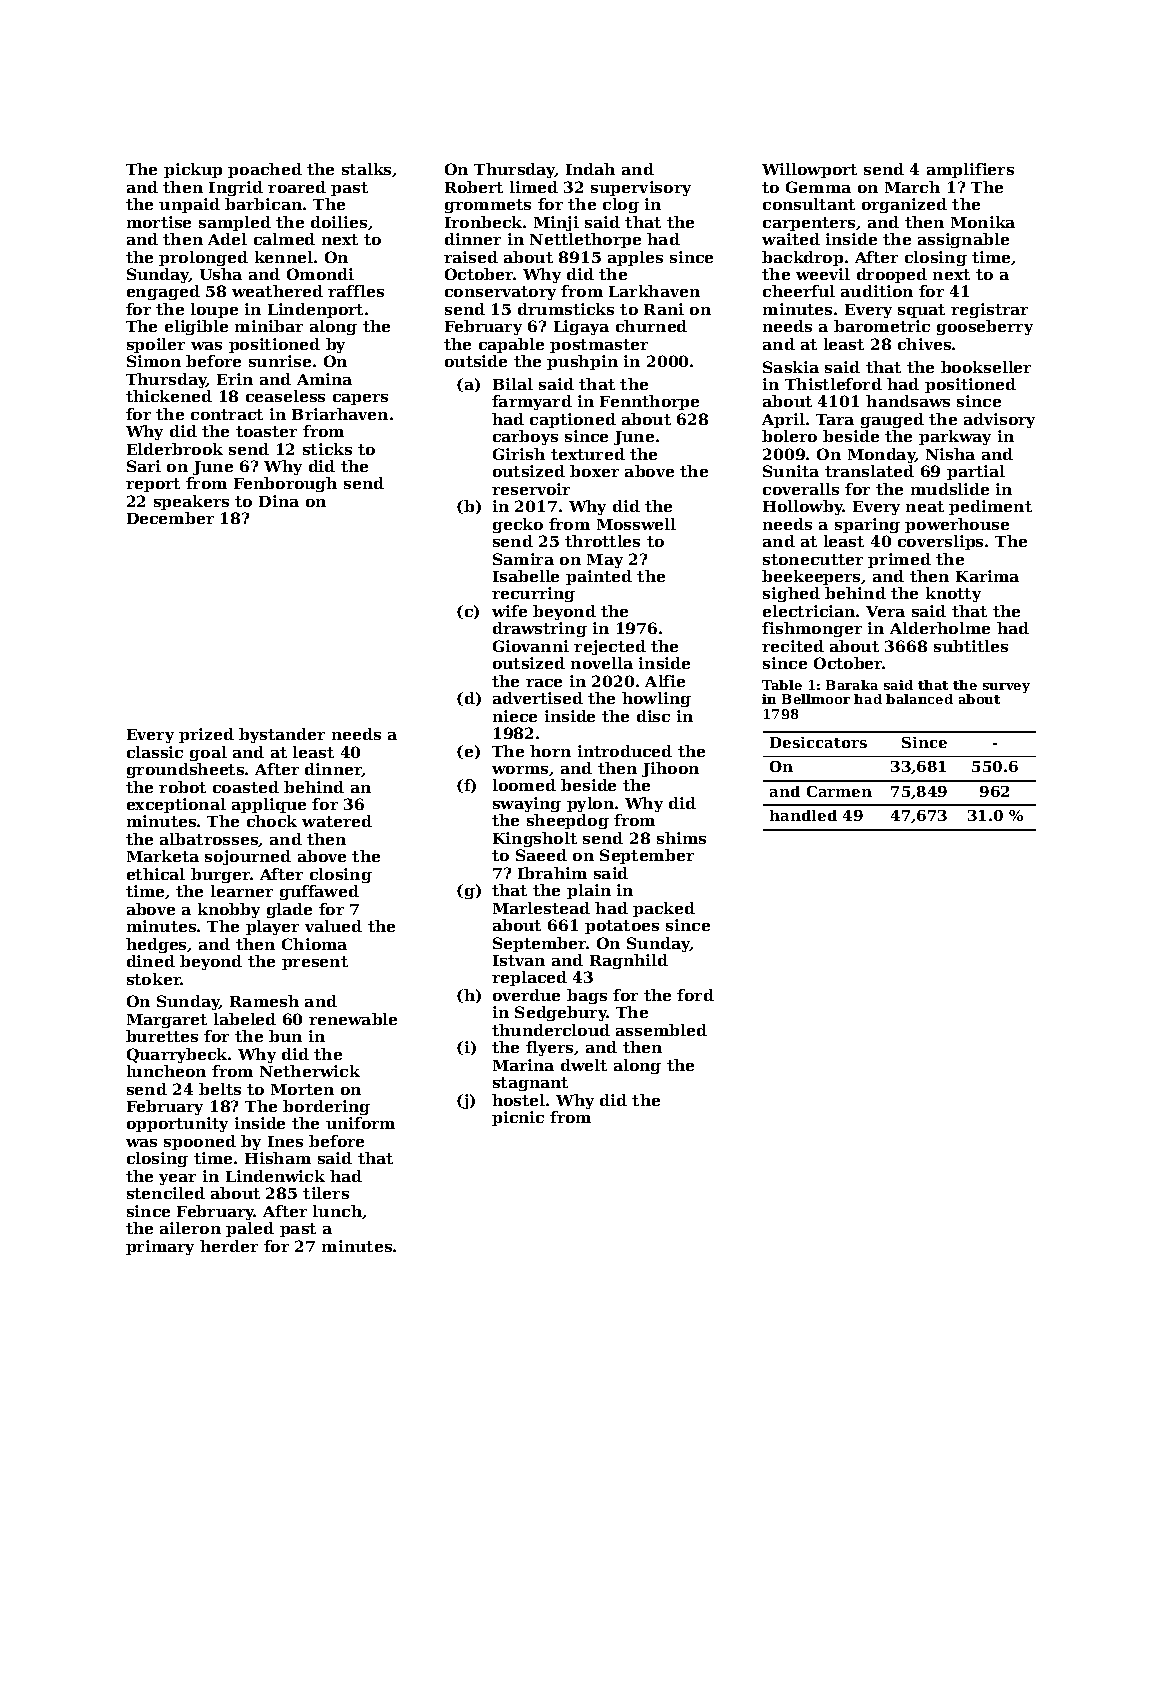  Describe the element at coordinates (590, 169) in the screenshot. I see `Indah` at that location.
